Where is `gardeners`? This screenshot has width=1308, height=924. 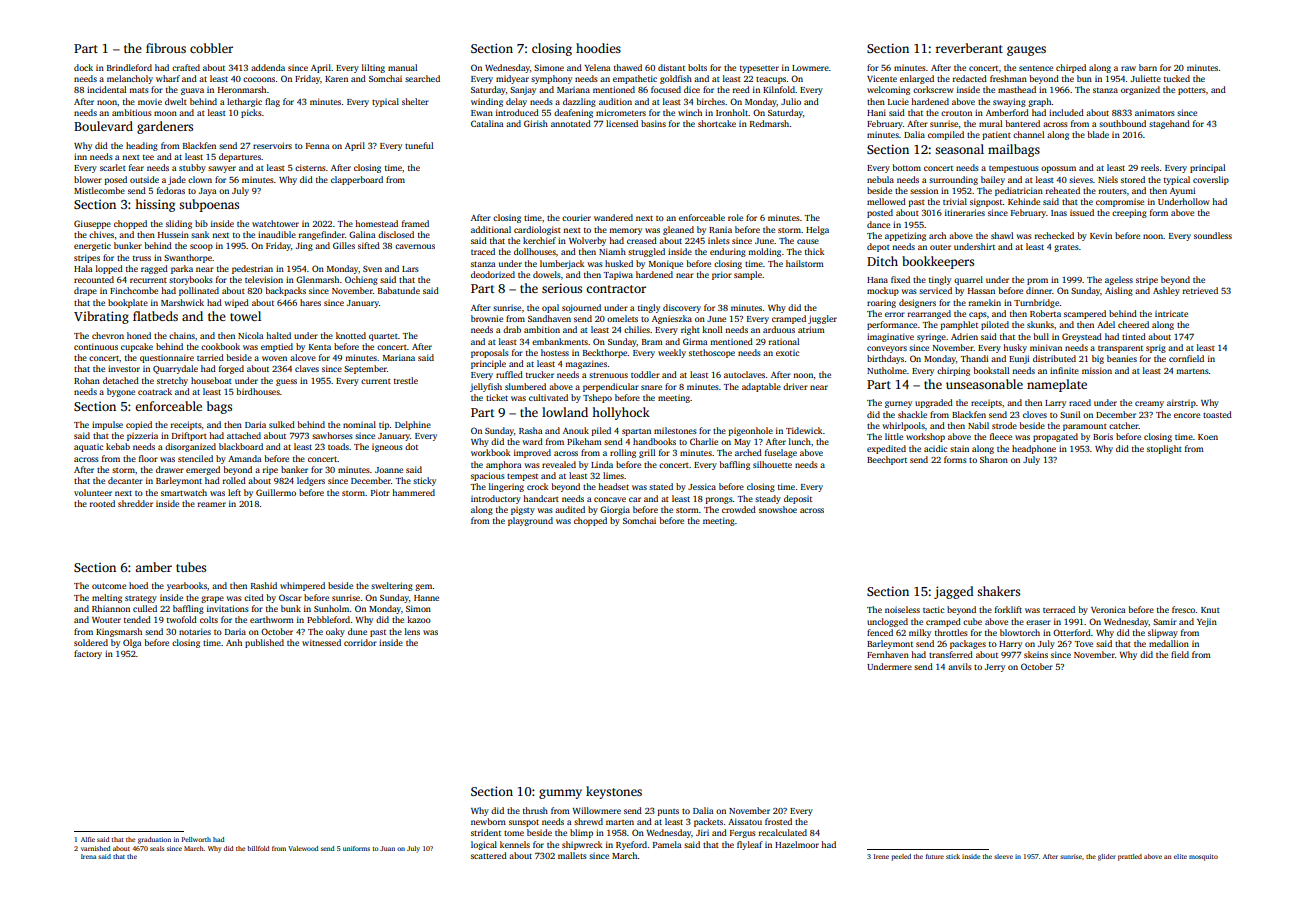 gardeners is located at coordinates (165, 127).
